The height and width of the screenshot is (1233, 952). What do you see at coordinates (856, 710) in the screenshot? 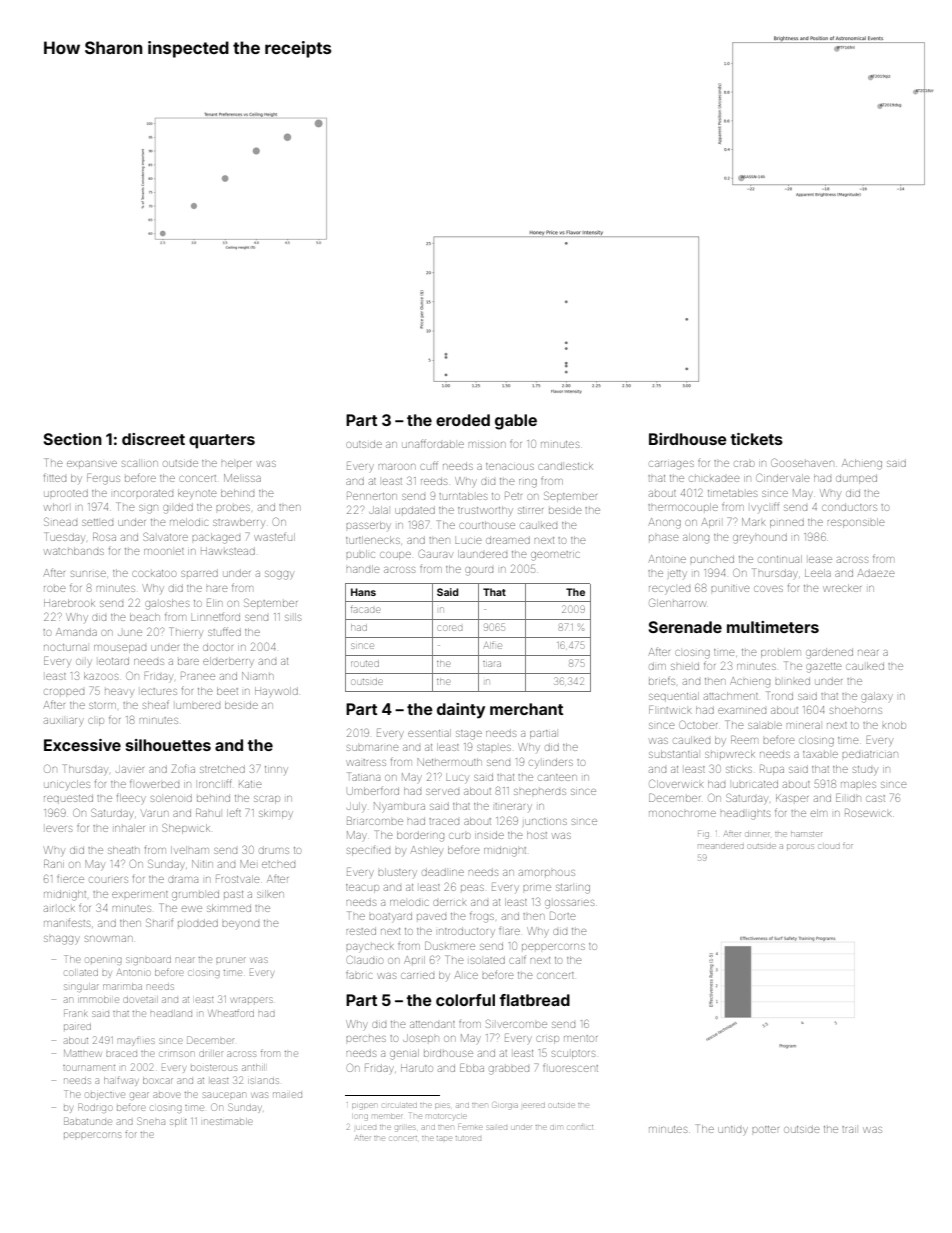
I see `shoehorns` at bounding box center [856, 710].
